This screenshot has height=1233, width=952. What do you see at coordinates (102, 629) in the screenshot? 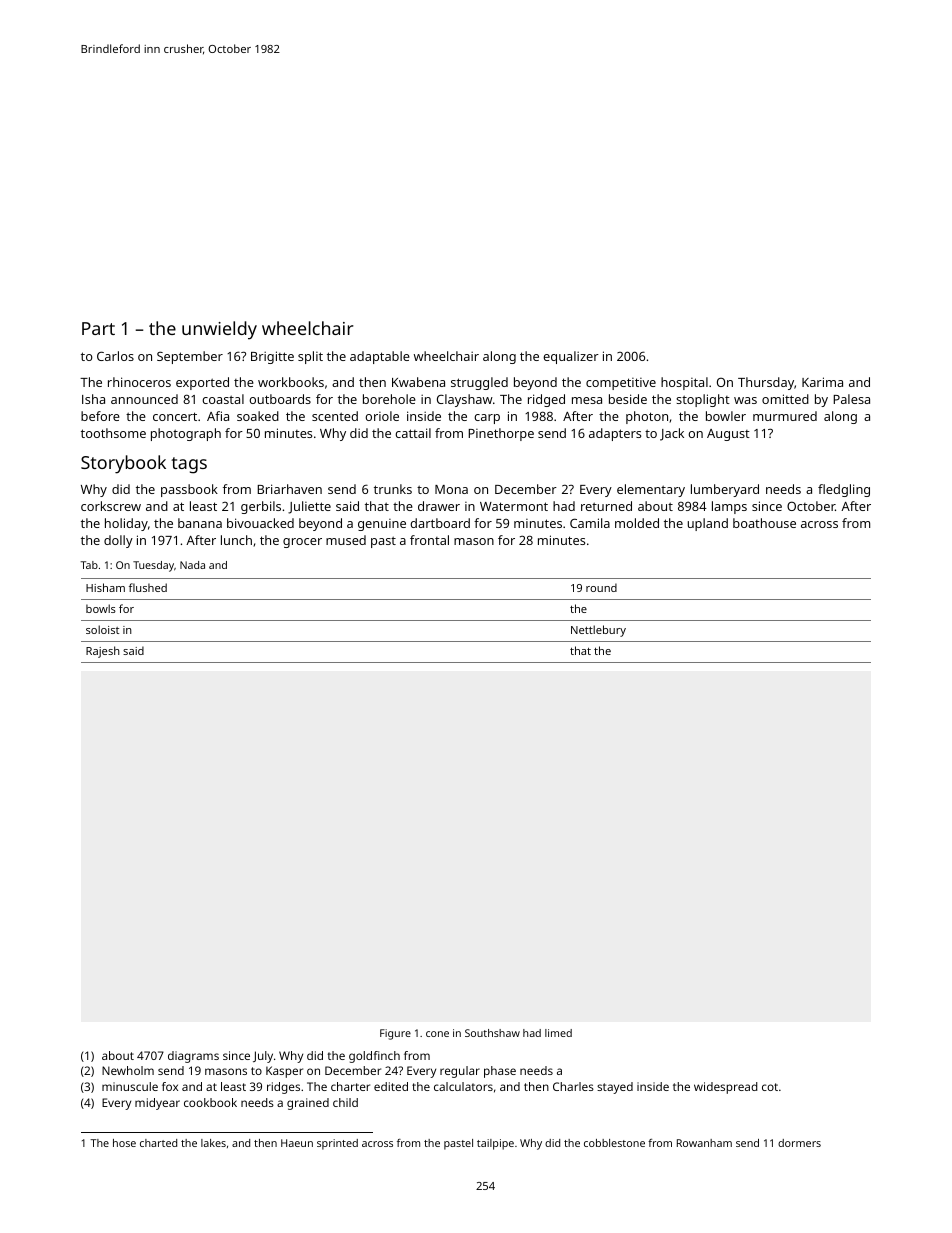
I see `soloist` at bounding box center [102, 629].
